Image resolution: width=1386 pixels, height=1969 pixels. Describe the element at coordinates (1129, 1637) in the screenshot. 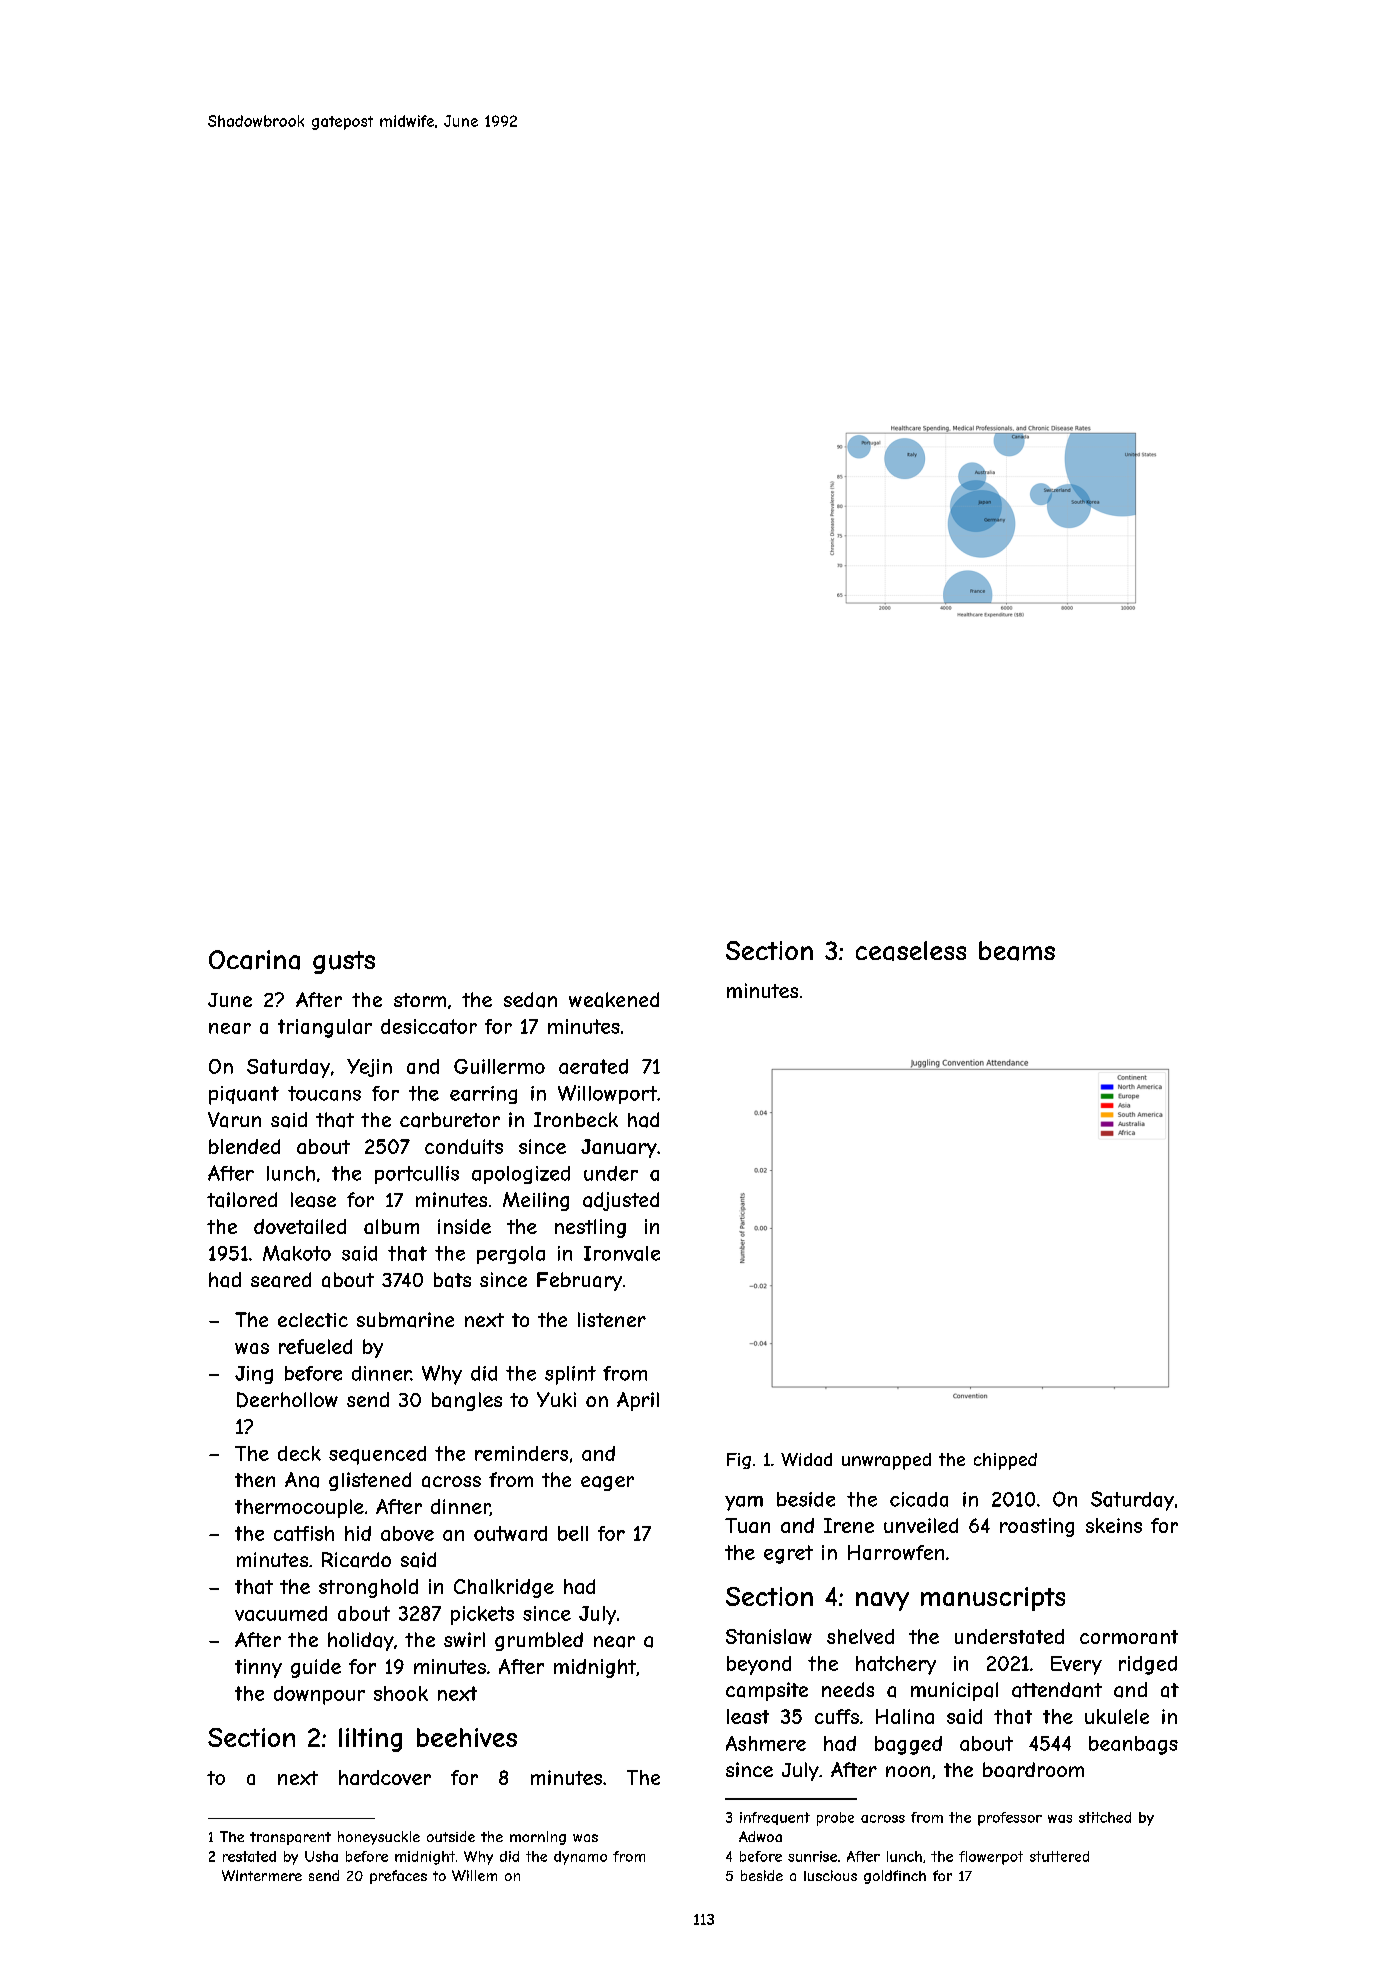

I see `cormorant` at that location.
